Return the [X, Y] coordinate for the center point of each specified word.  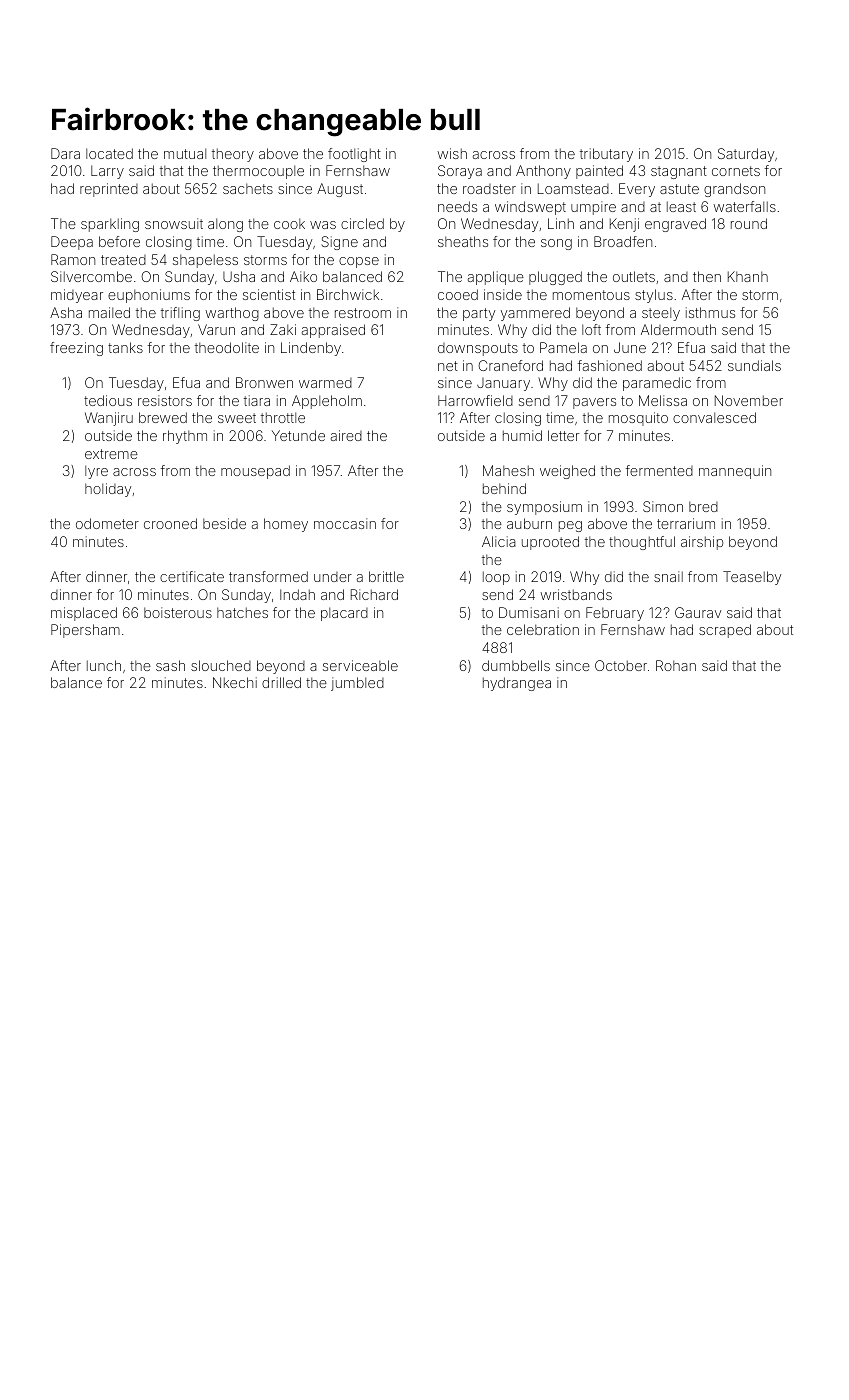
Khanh [748, 276]
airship [702, 543]
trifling [180, 314]
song [556, 244]
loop [496, 578]
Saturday [746, 155]
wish [452, 153]
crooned [170, 523]
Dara [65, 153]
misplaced [84, 614]
